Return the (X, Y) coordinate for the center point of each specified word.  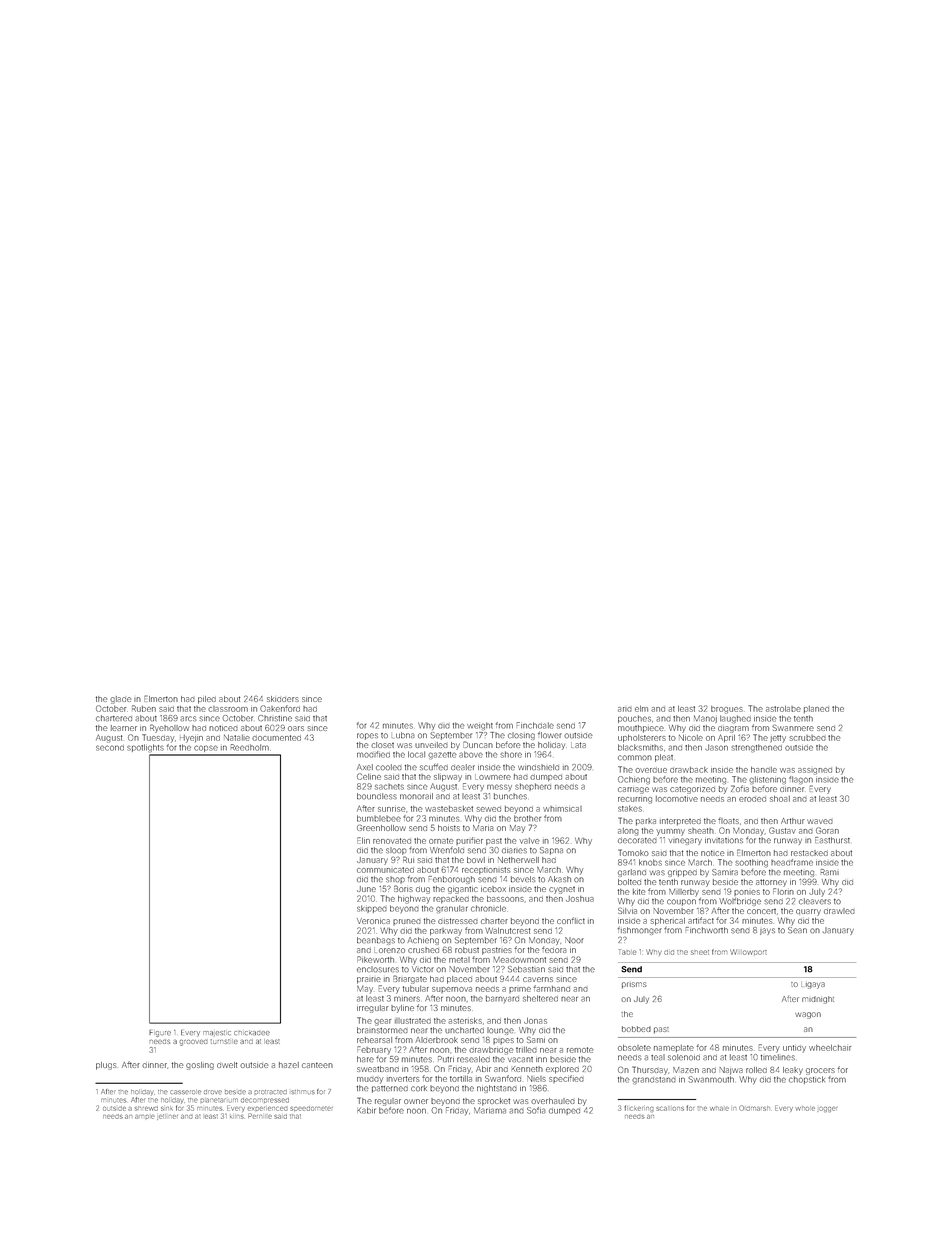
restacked (809, 853)
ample (145, 1117)
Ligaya (813, 985)
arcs (188, 718)
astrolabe (783, 709)
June (366, 889)
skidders (283, 699)
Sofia (536, 1110)
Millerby (684, 893)
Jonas (535, 1021)
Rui (408, 859)
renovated (392, 841)
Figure (160, 1033)
